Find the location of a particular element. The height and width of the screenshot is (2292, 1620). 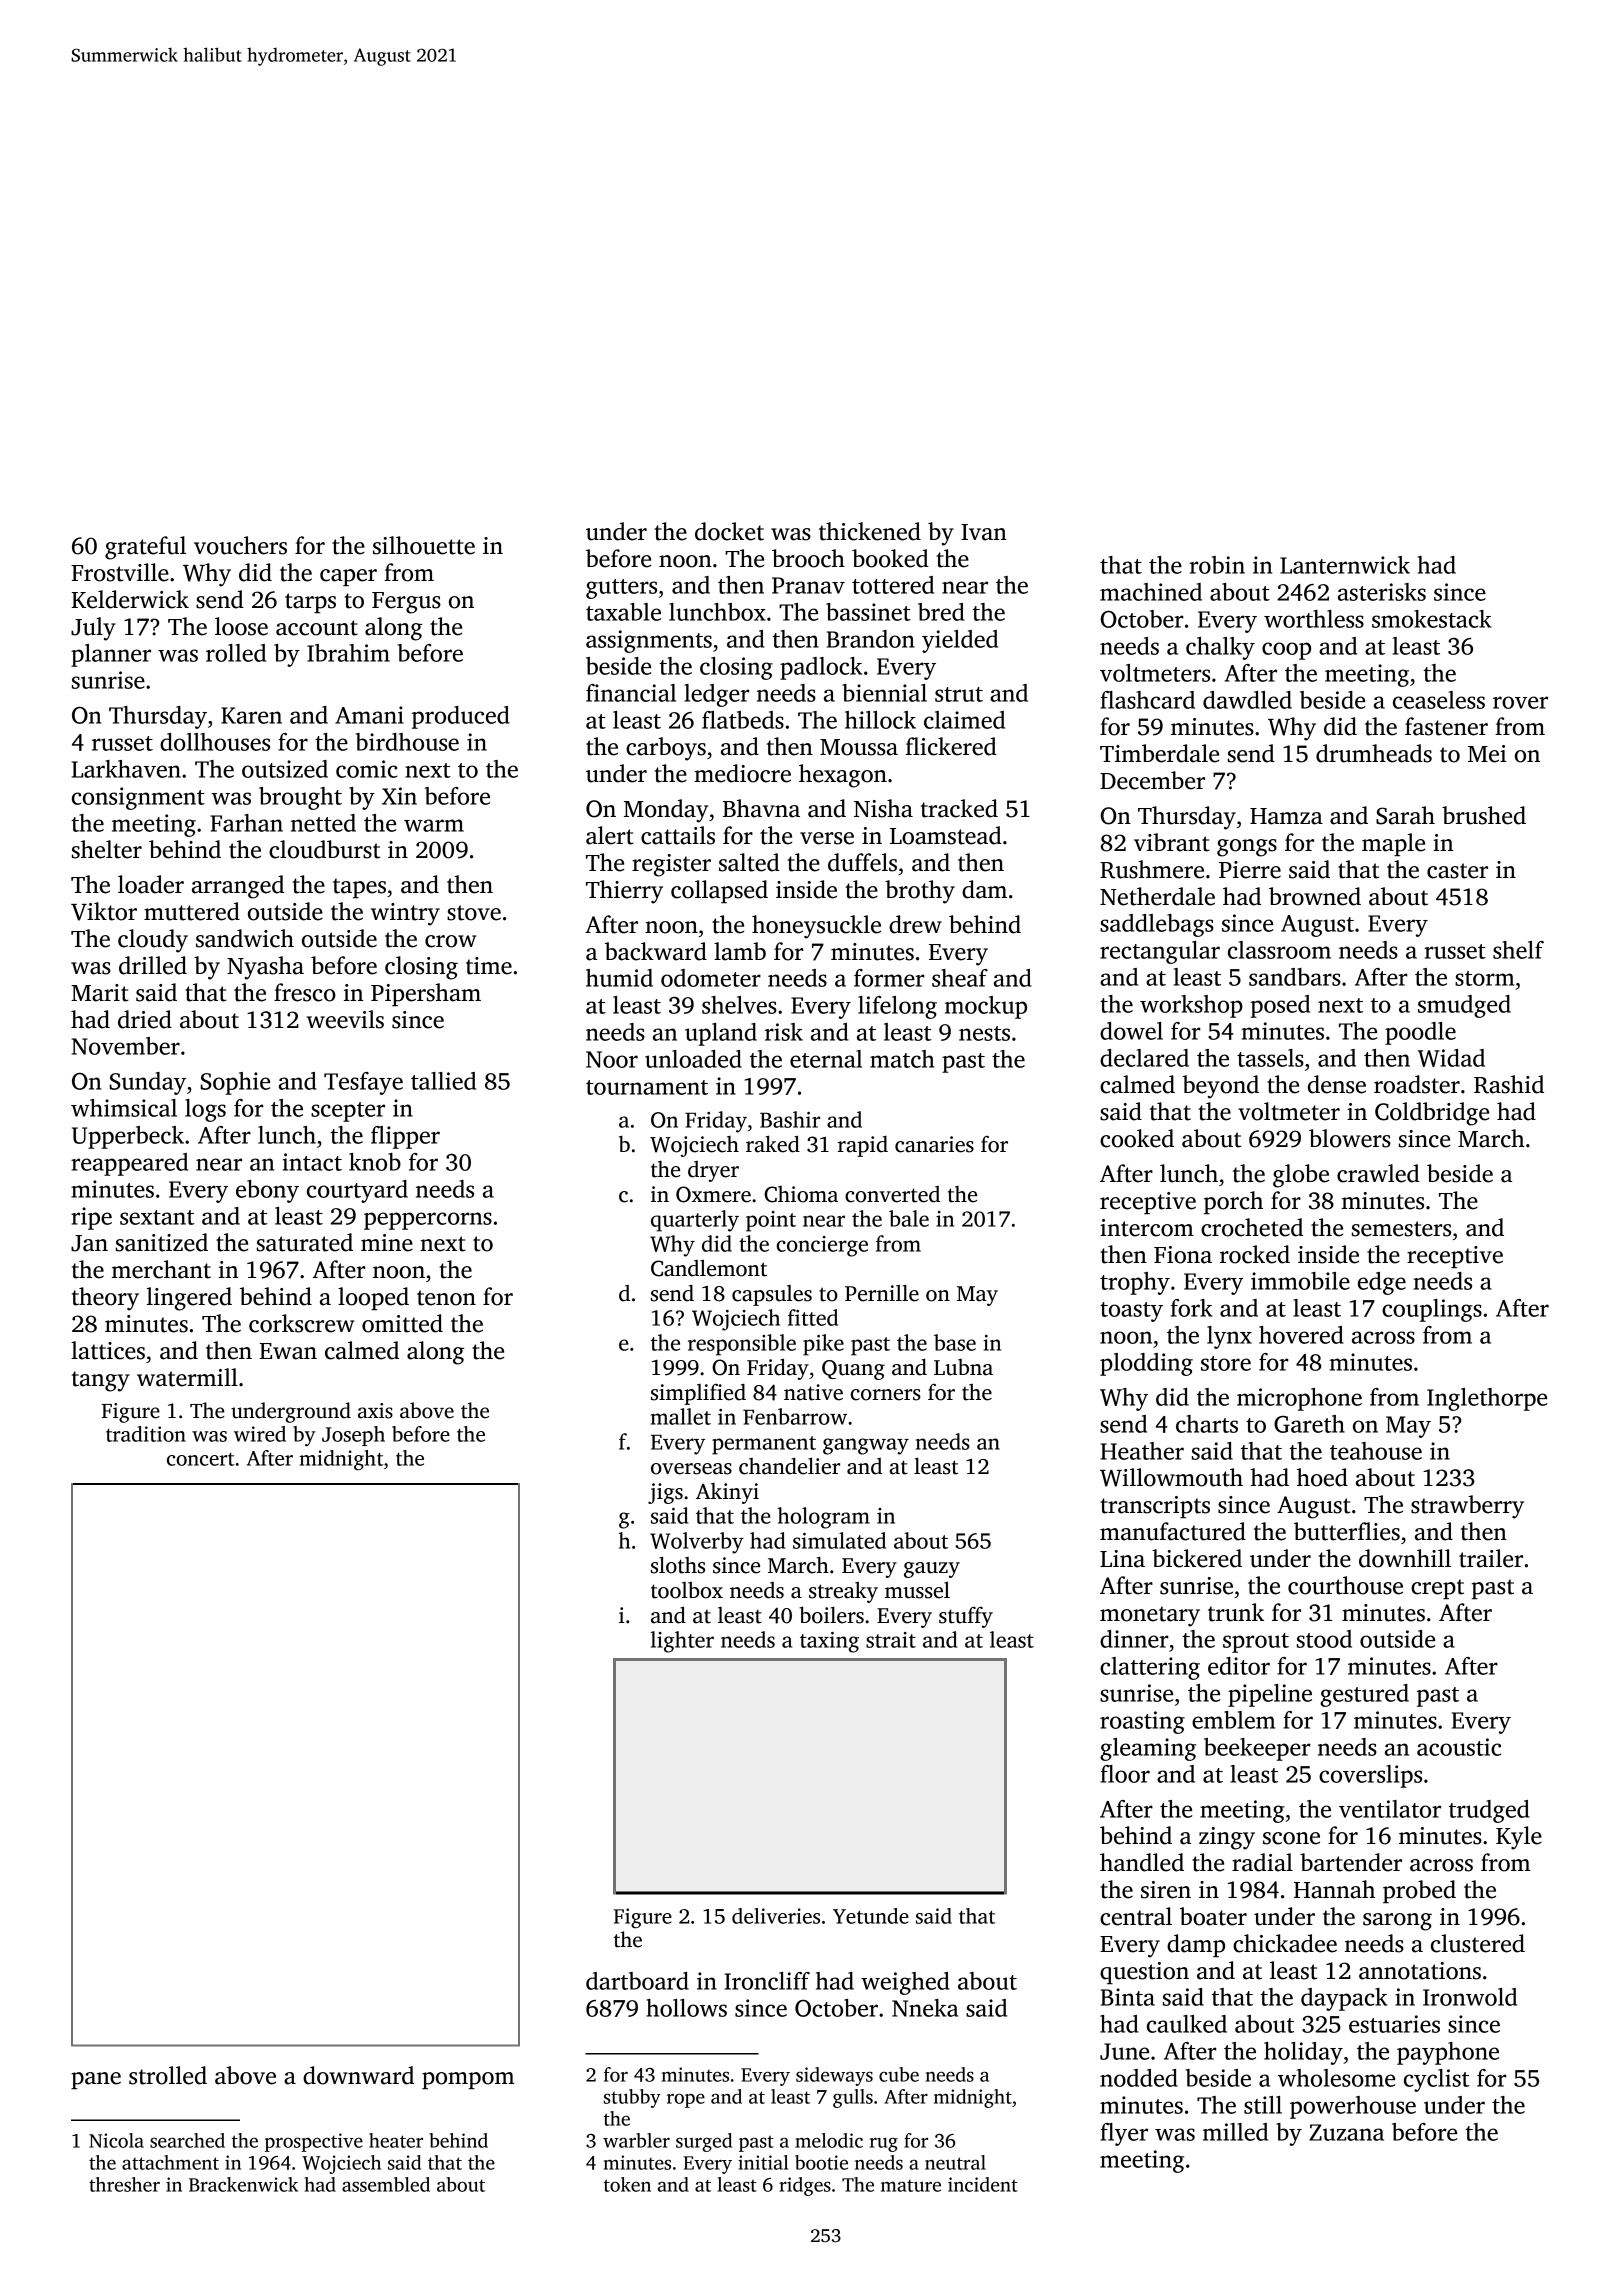

whimsical is located at coordinates (124, 1108).
